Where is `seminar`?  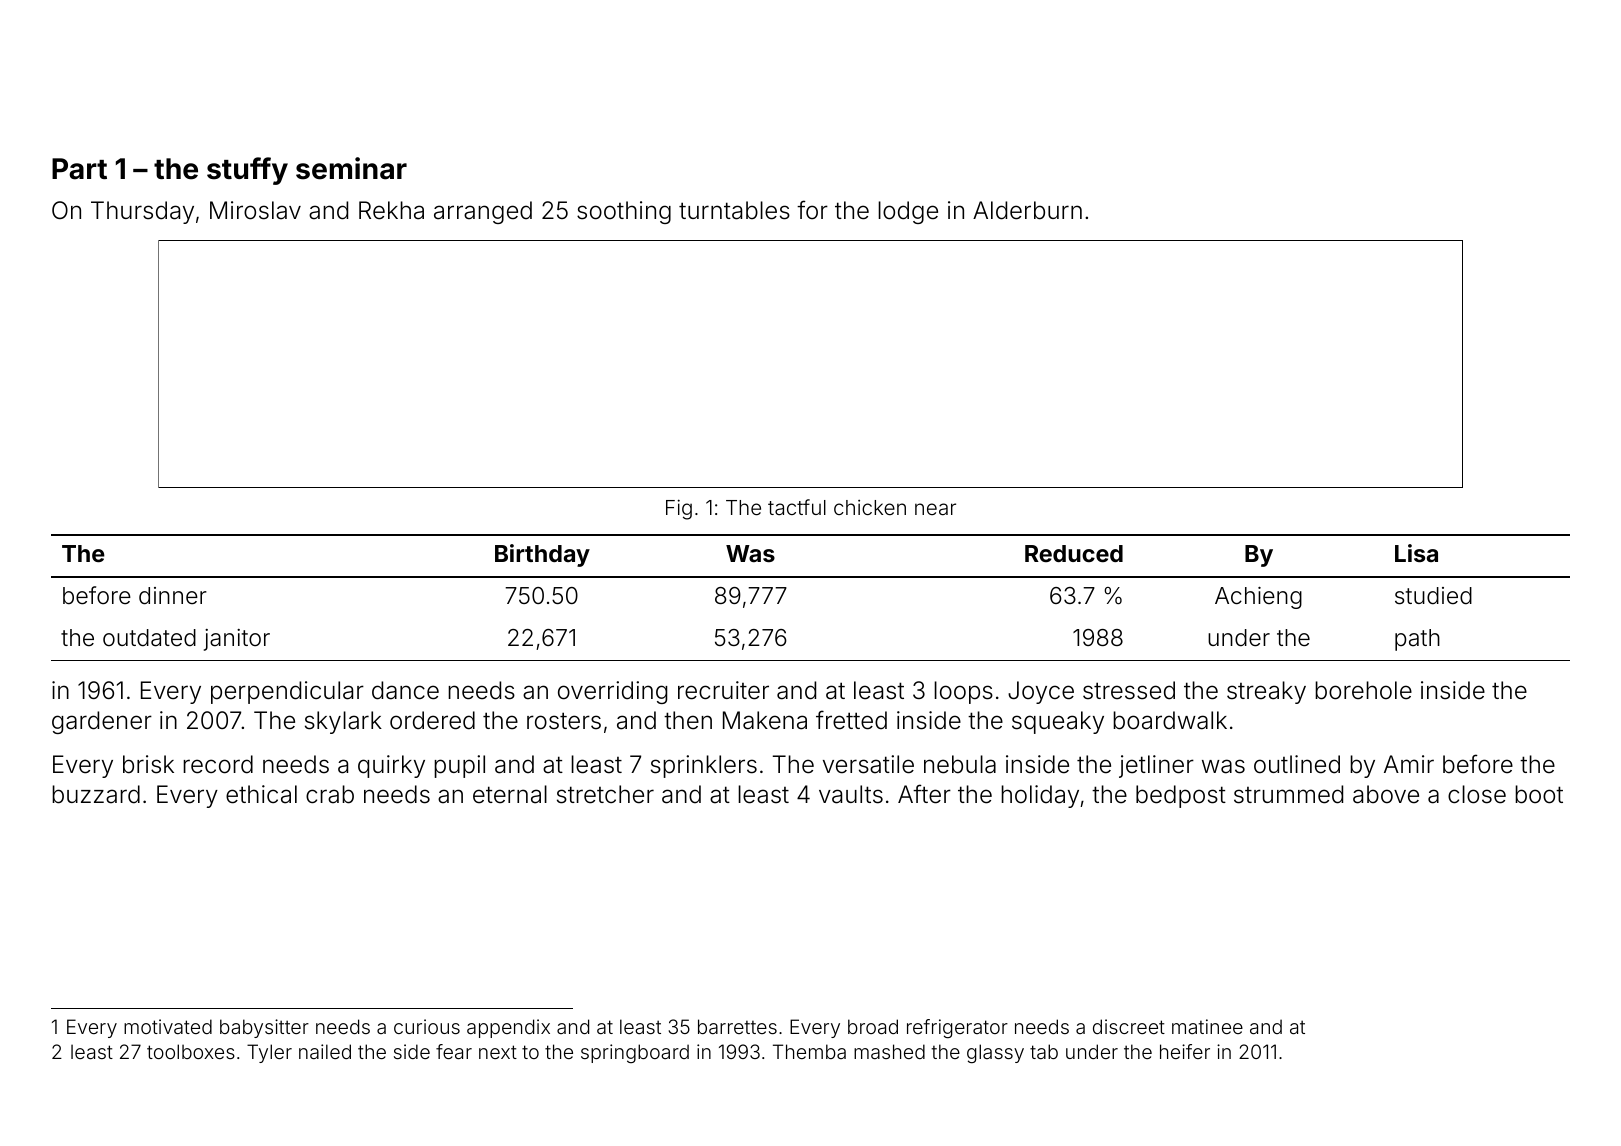 seminar is located at coordinates (351, 168).
